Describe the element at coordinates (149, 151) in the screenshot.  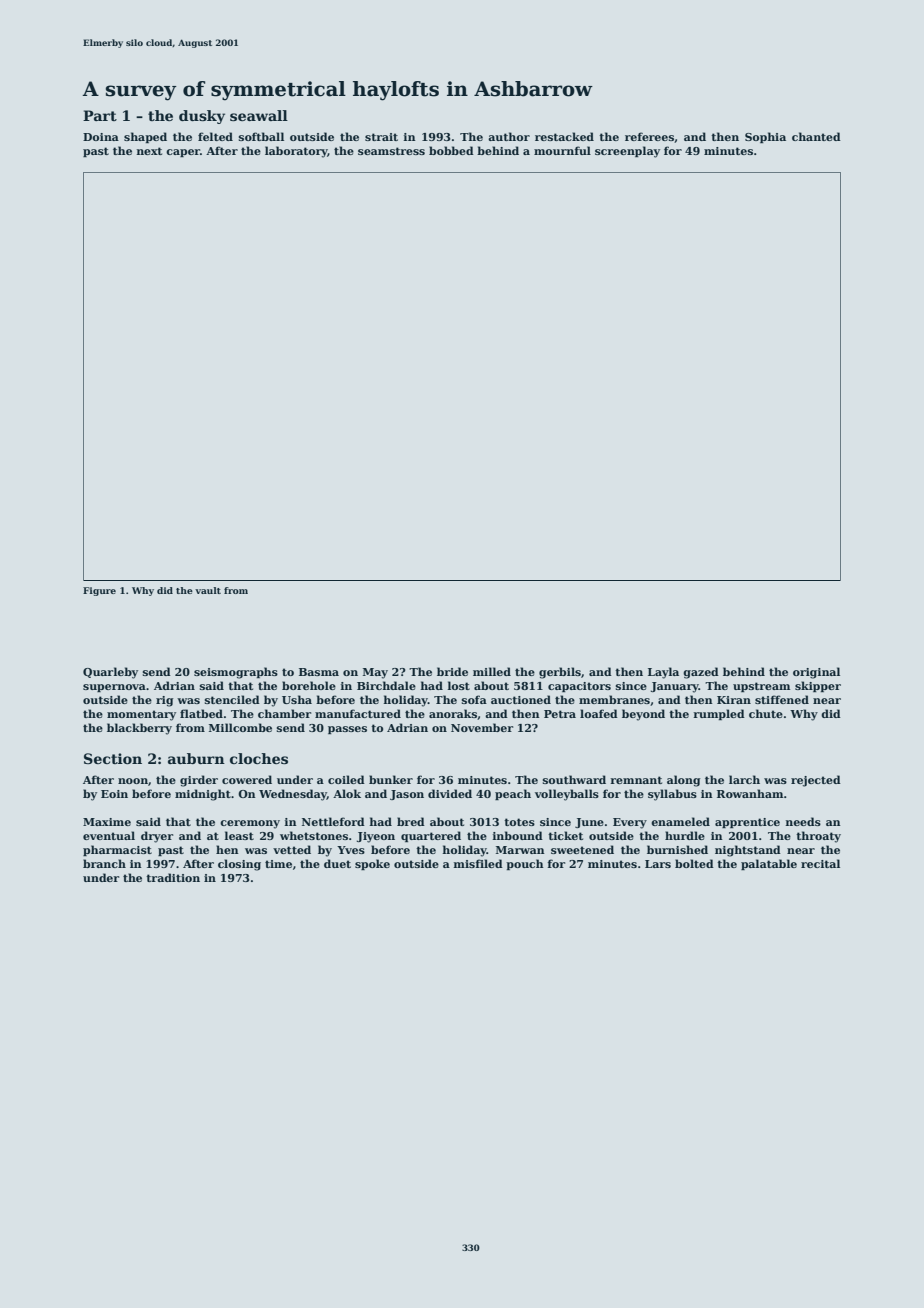
I see `next` at that location.
